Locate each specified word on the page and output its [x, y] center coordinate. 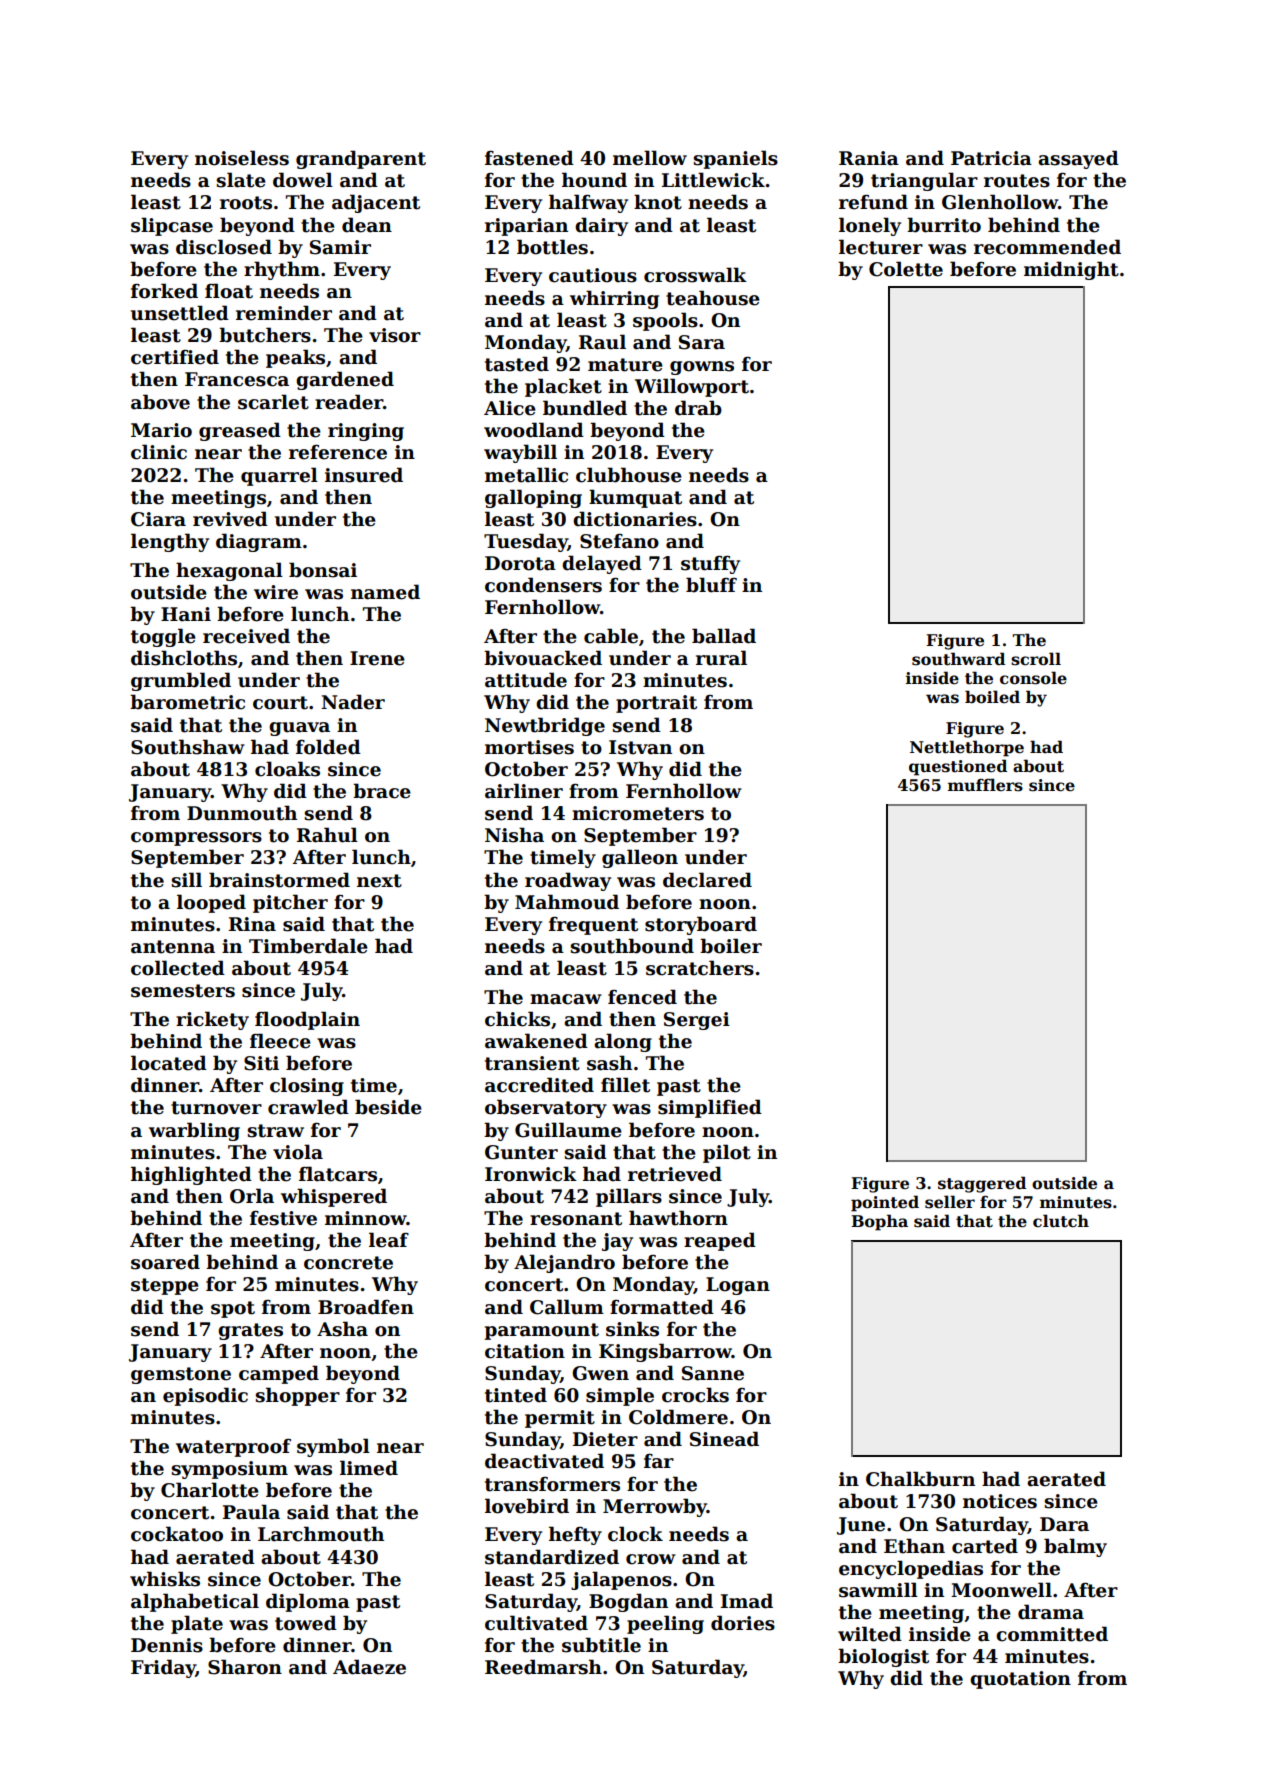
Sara [702, 342]
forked [164, 291]
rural [721, 658]
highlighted [191, 1175]
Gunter [521, 1152]
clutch [1061, 1221]
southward [958, 659]
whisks [165, 1579]
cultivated [536, 1623]
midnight [1071, 270]
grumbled [181, 681]
